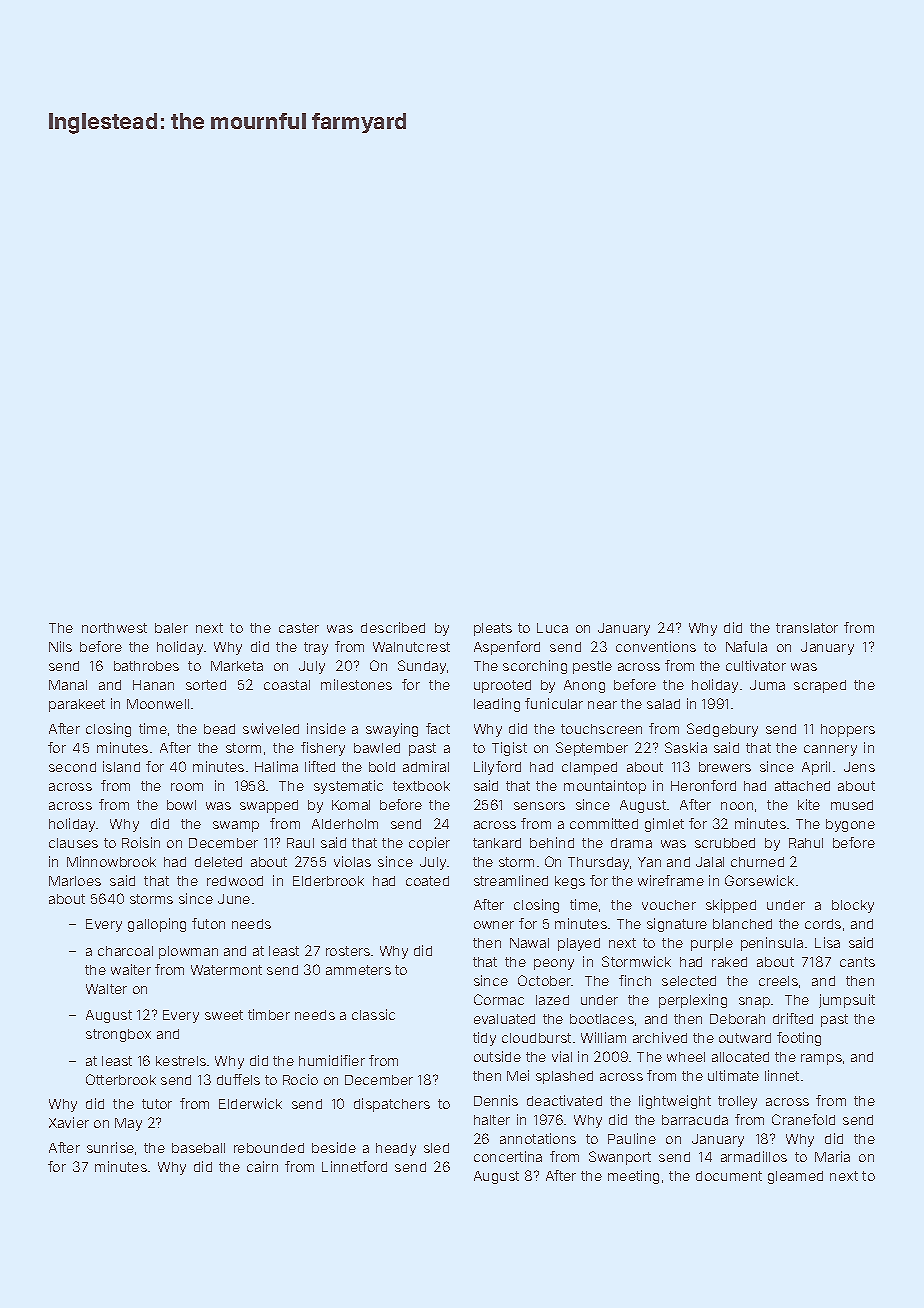  I want to click on gleamed, so click(795, 1177).
